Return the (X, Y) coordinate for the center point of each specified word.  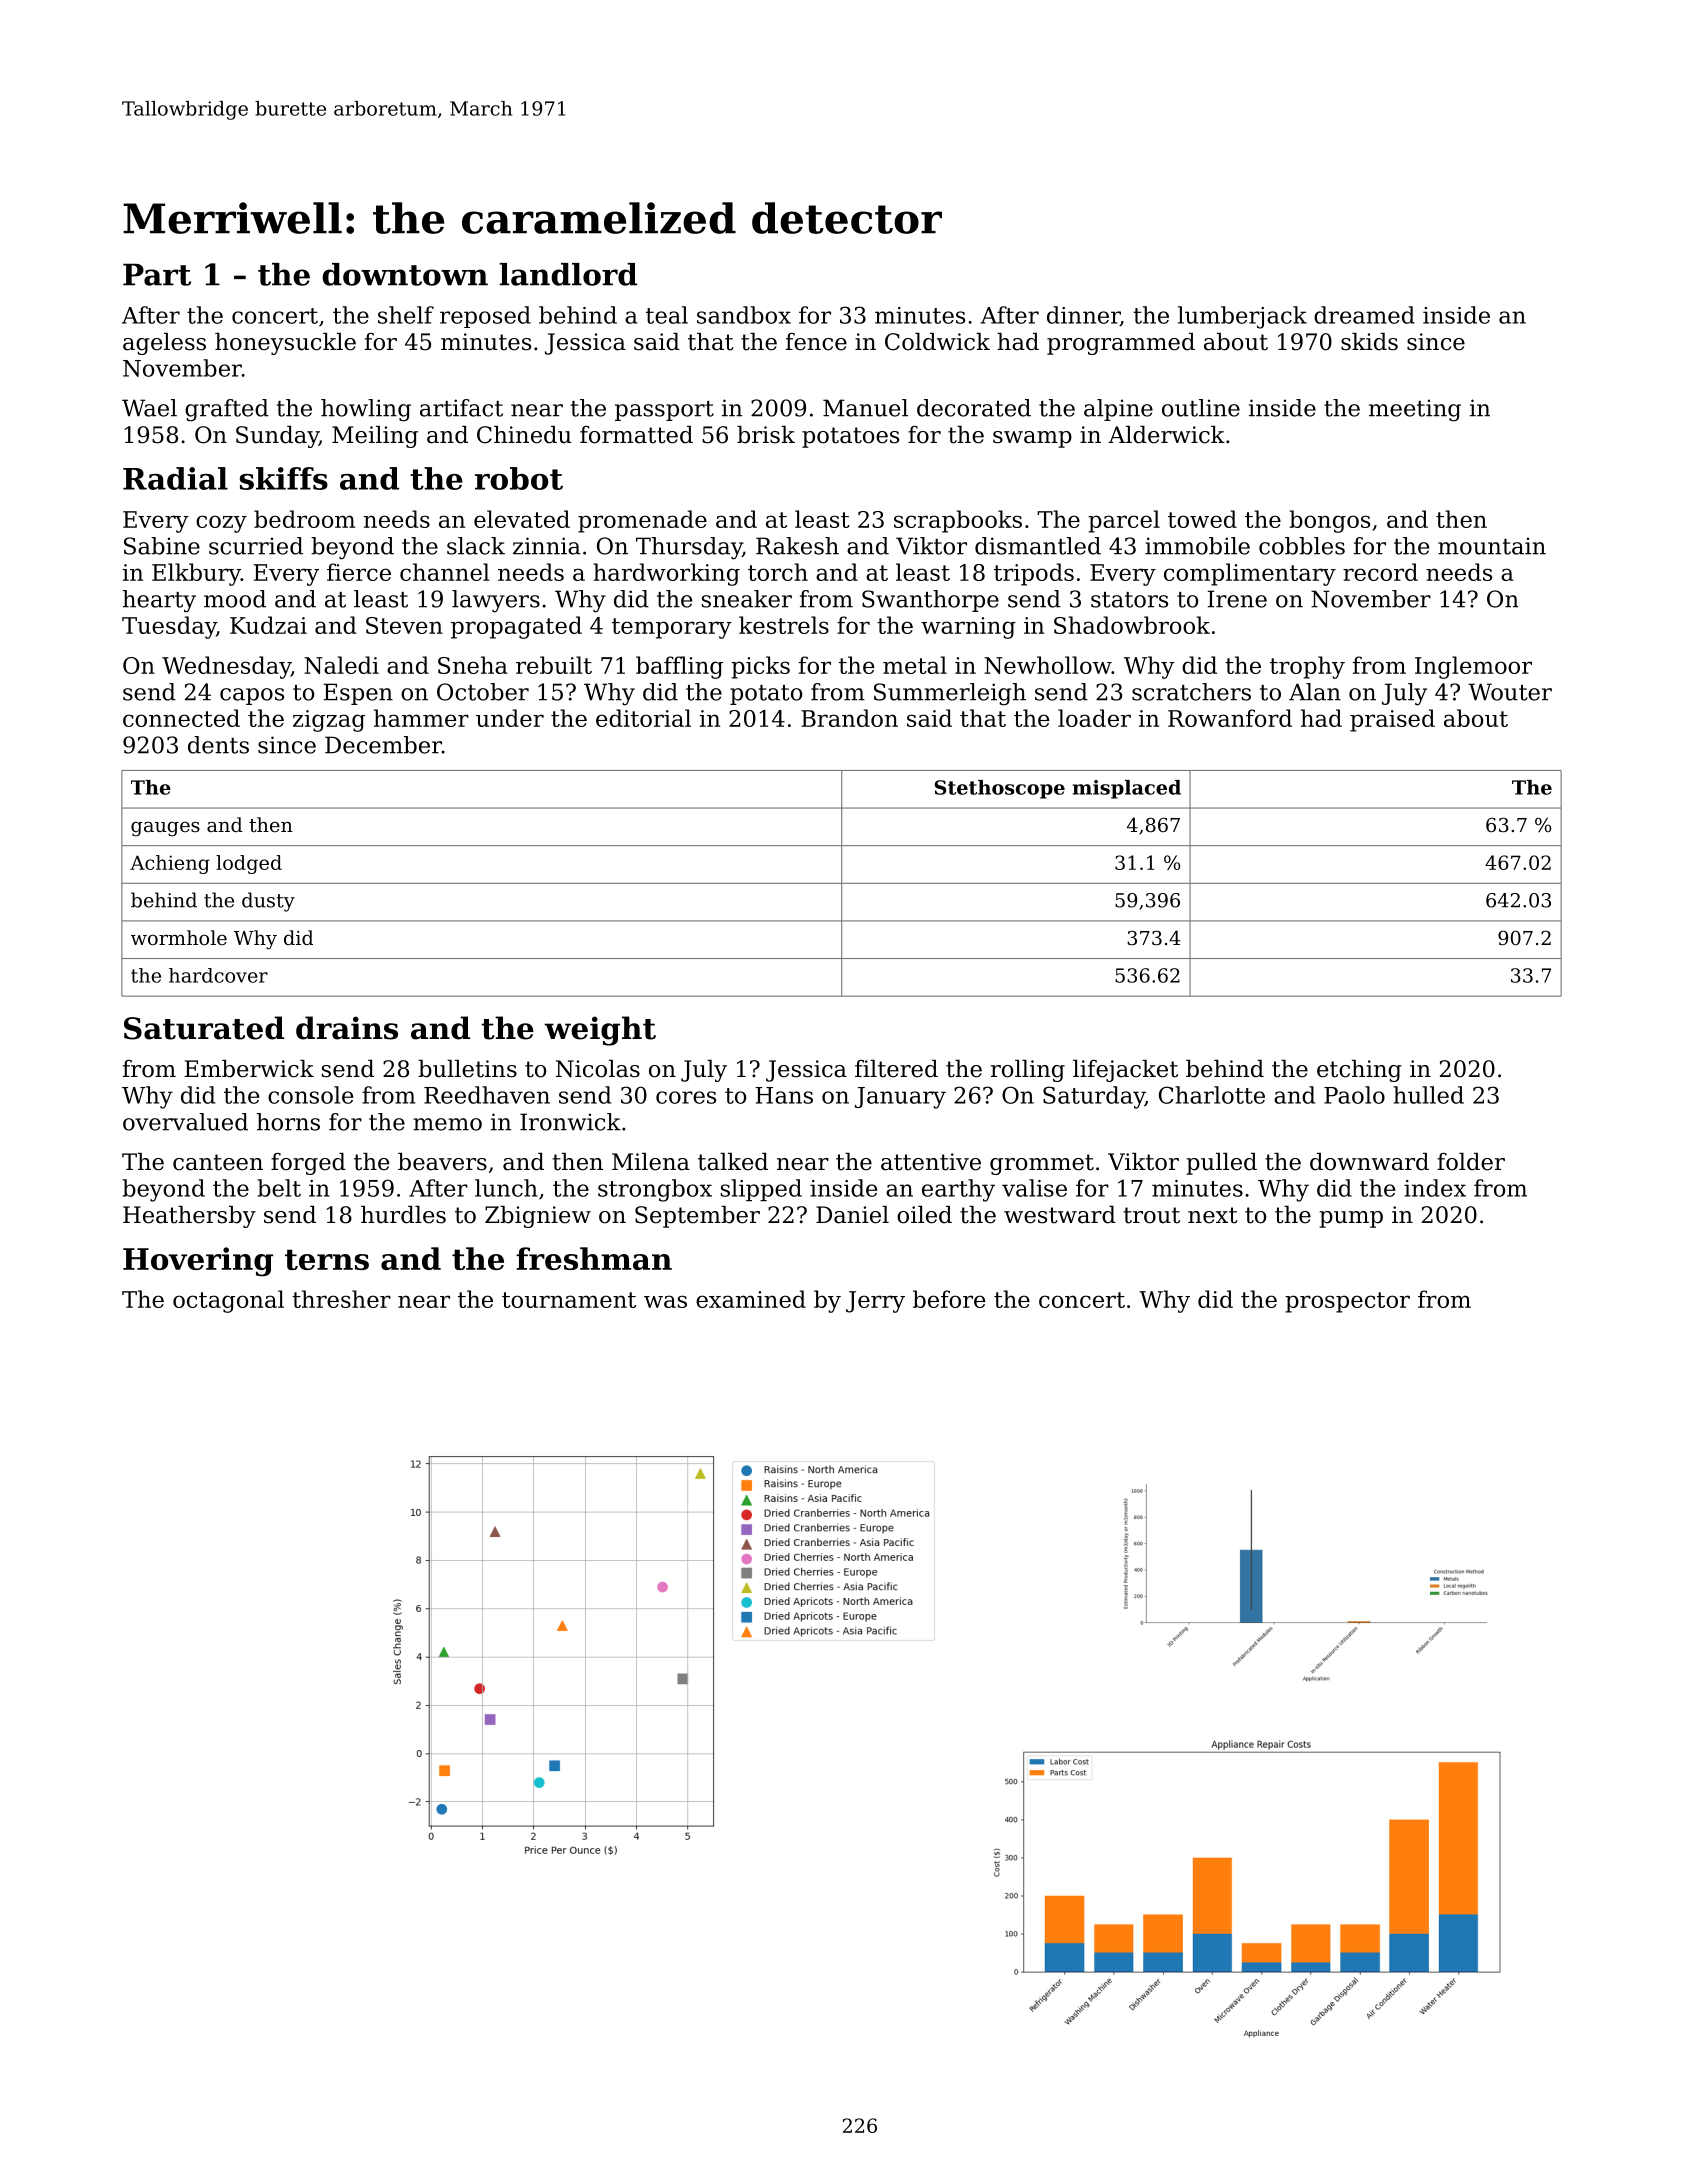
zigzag (329, 721)
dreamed (1364, 315)
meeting (1415, 410)
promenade (642, 521)
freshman (594, 1258)
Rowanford (1230, 718)
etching (1359, 1071)
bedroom (304, 519)
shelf (406, 315)
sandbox (744, 315)
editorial (643, 718)
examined (751, 1299)
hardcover (218, 975)
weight (600, 1031)
